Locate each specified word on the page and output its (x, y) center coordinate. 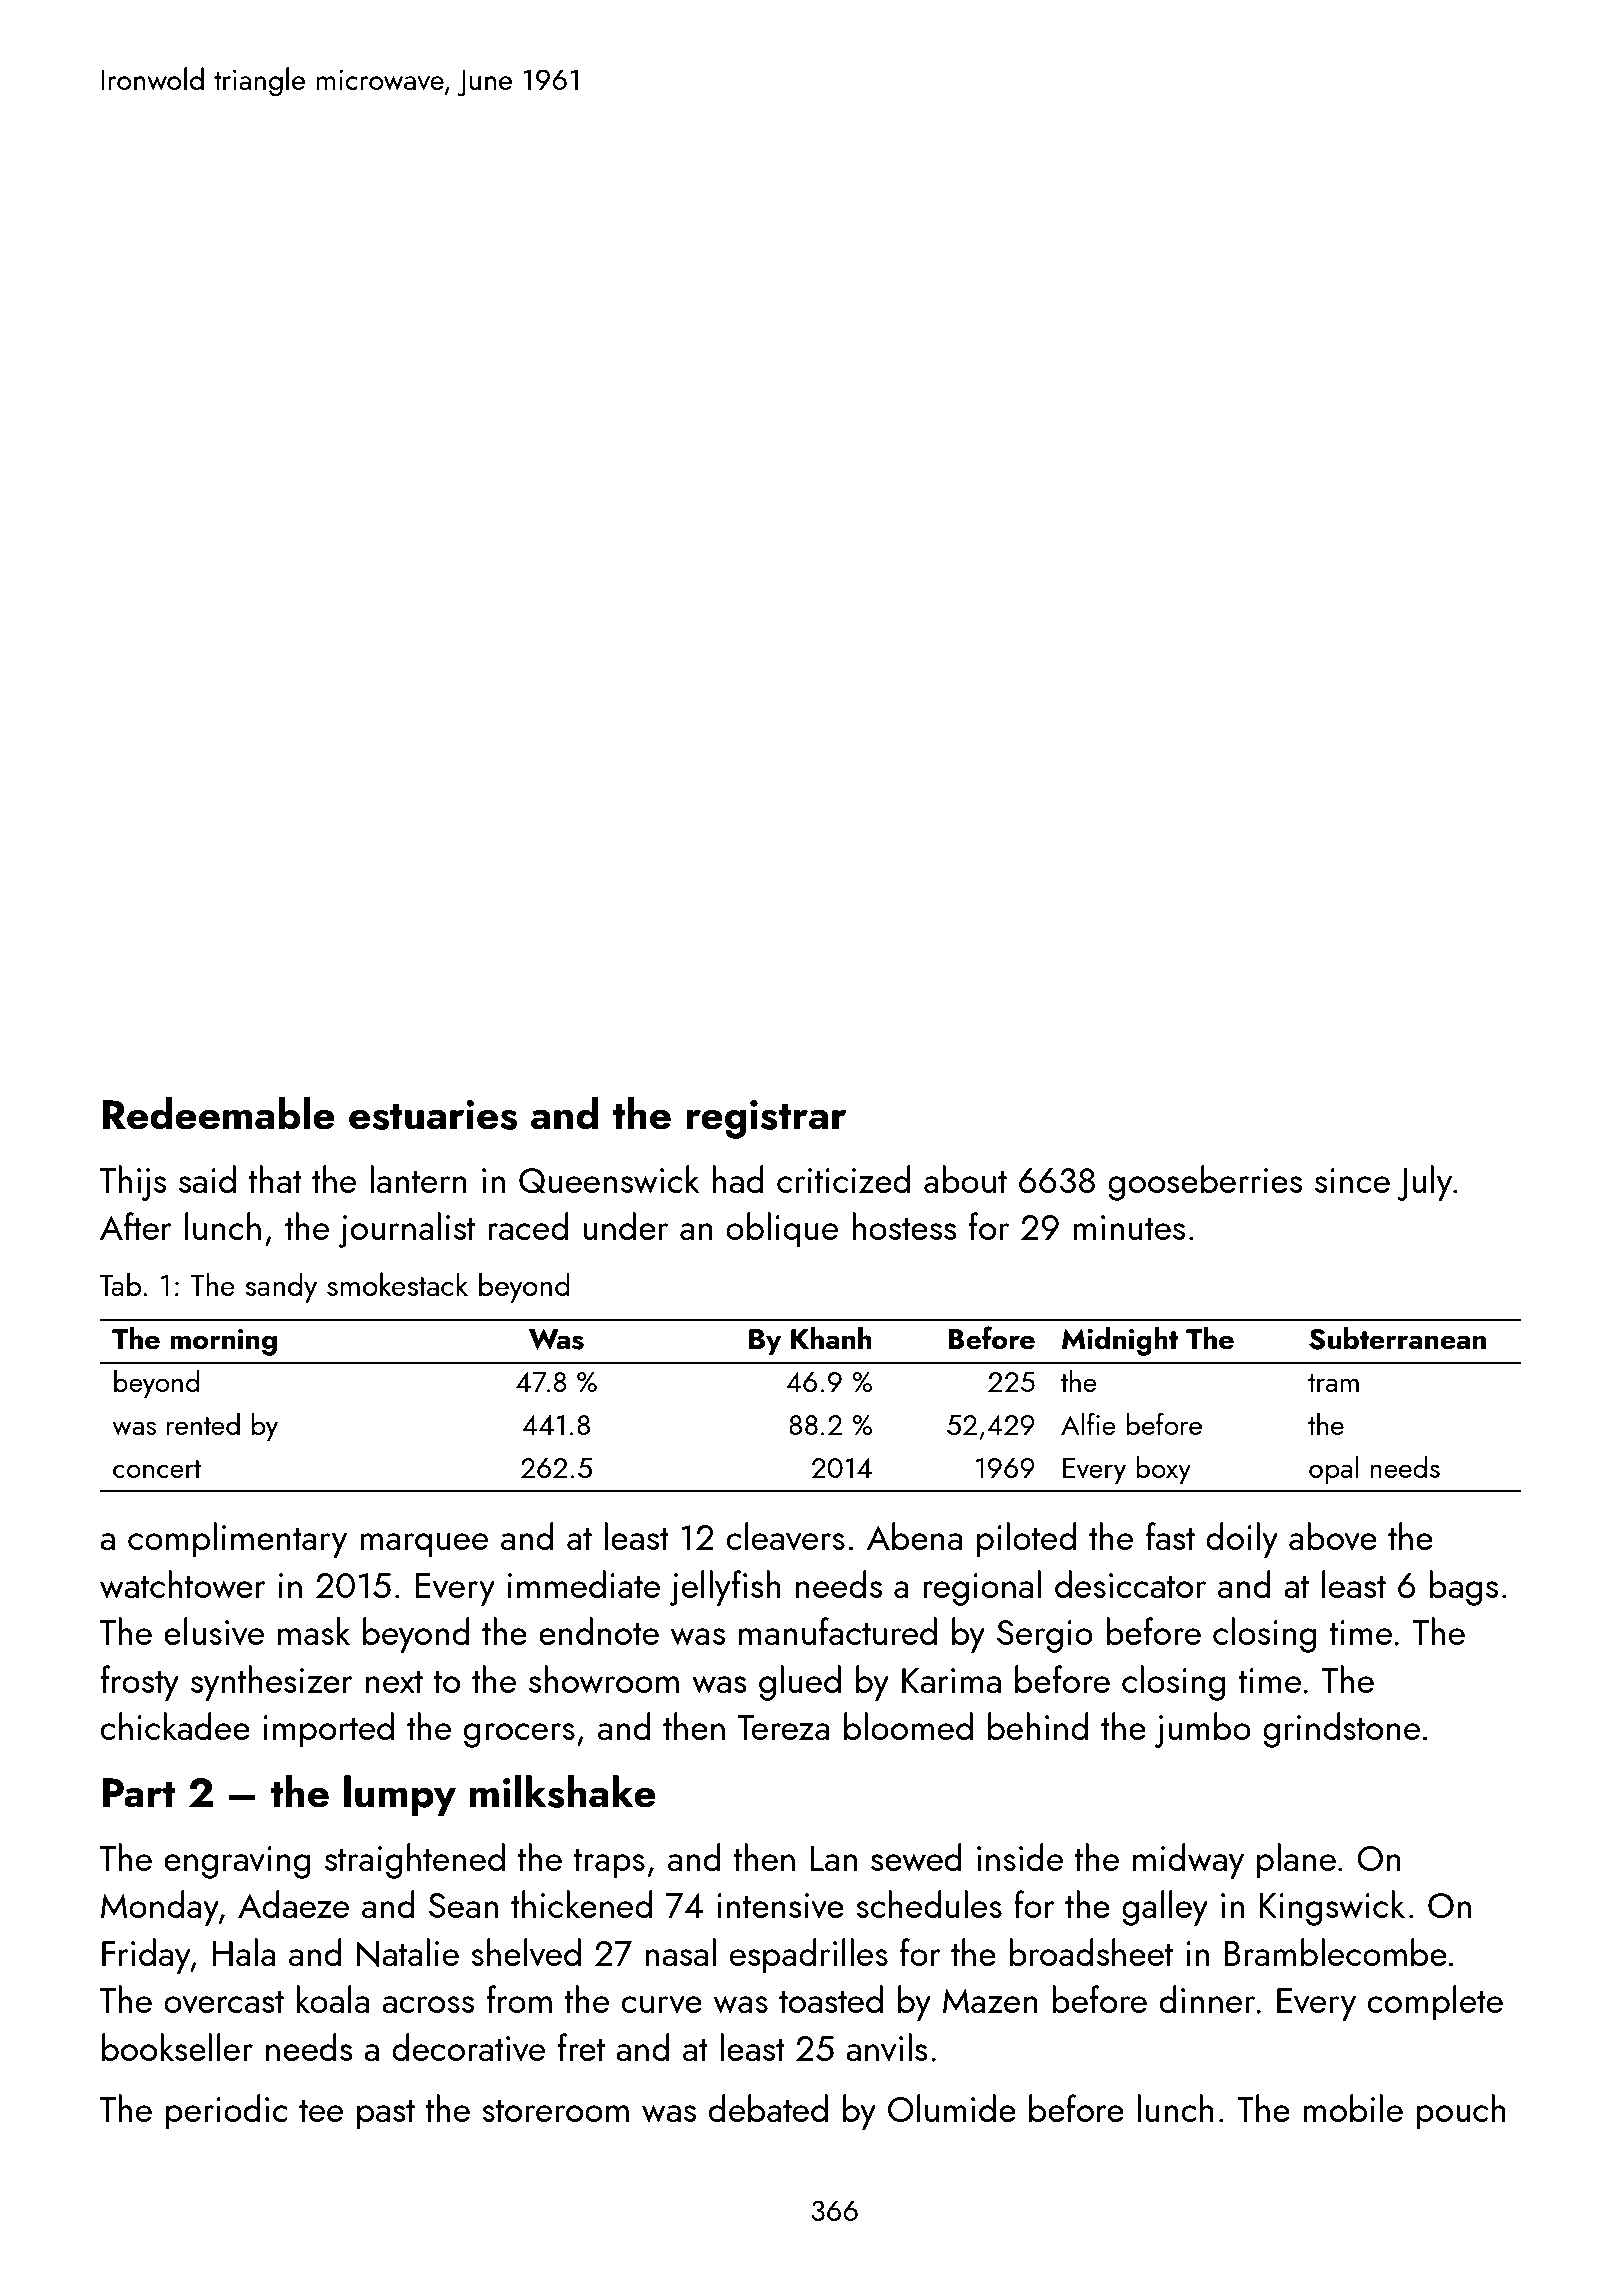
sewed (916, 1857)
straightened (415, 1861)
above (1333, 1536)
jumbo (1203, 1730)
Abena (914, 1536)
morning (223, 1342)
